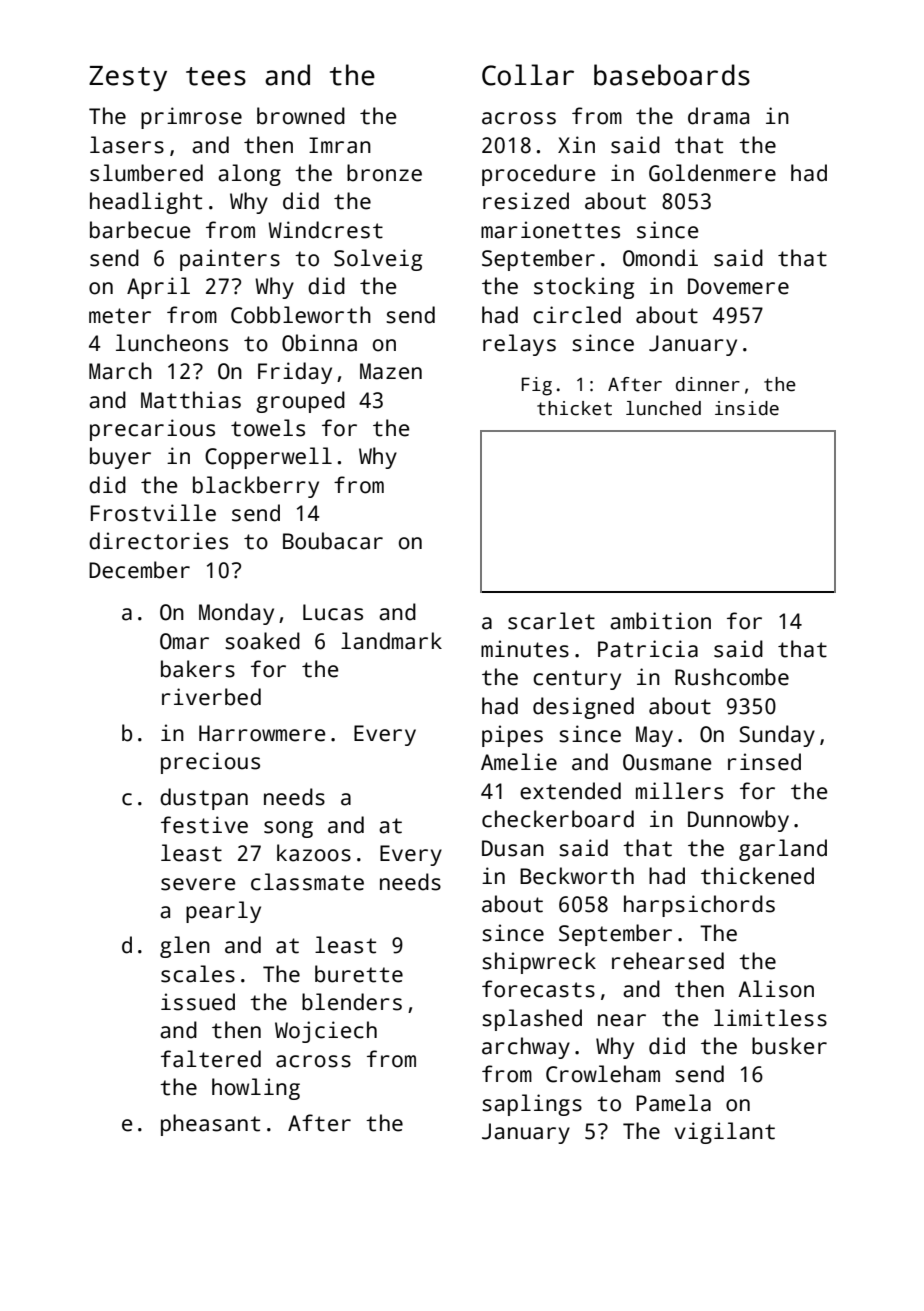  I want to click on tees, so click(216, 76).
